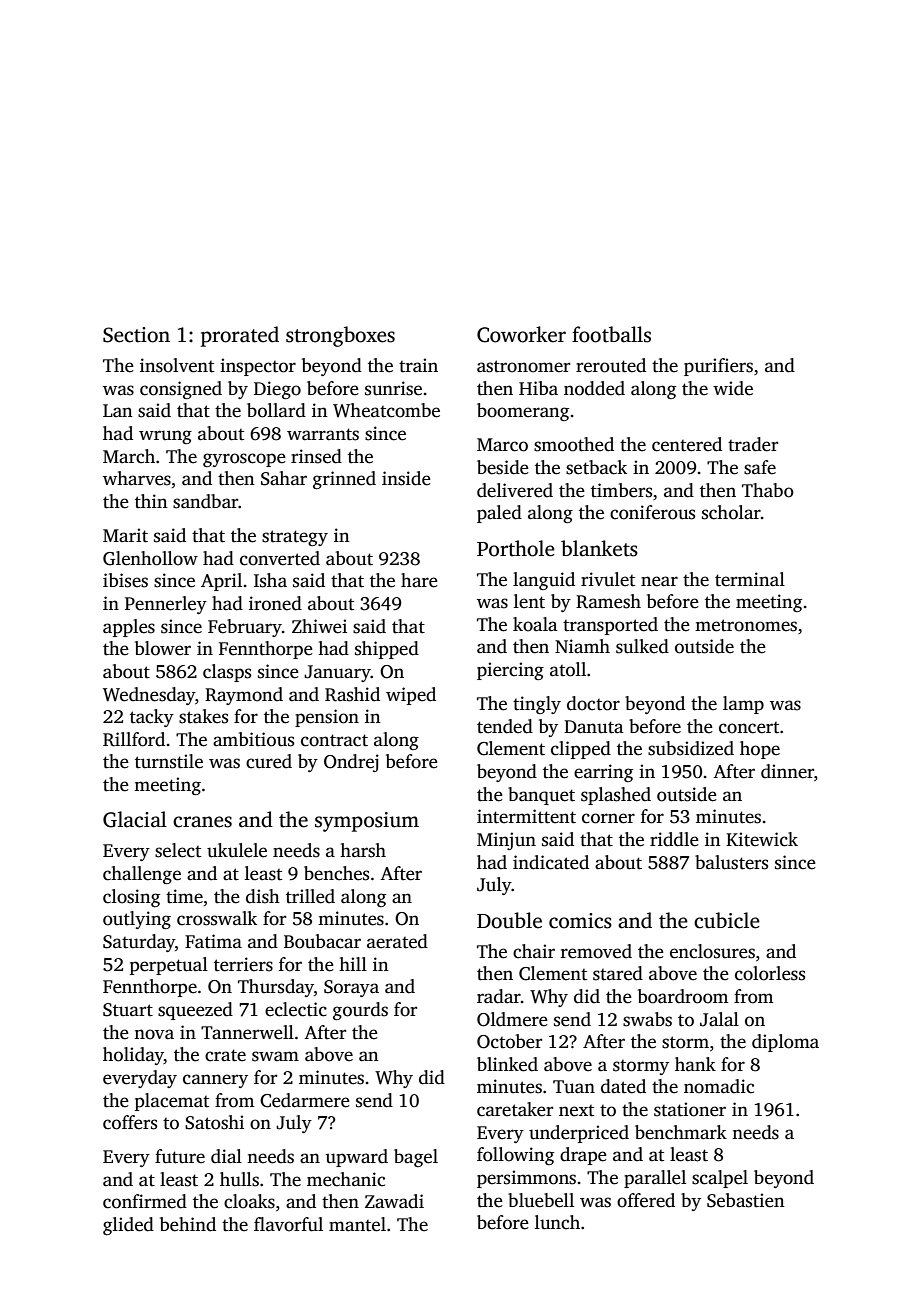 This screenshot has width=924, height=1311. I want to click on confirmed, so click(145, 1201).
